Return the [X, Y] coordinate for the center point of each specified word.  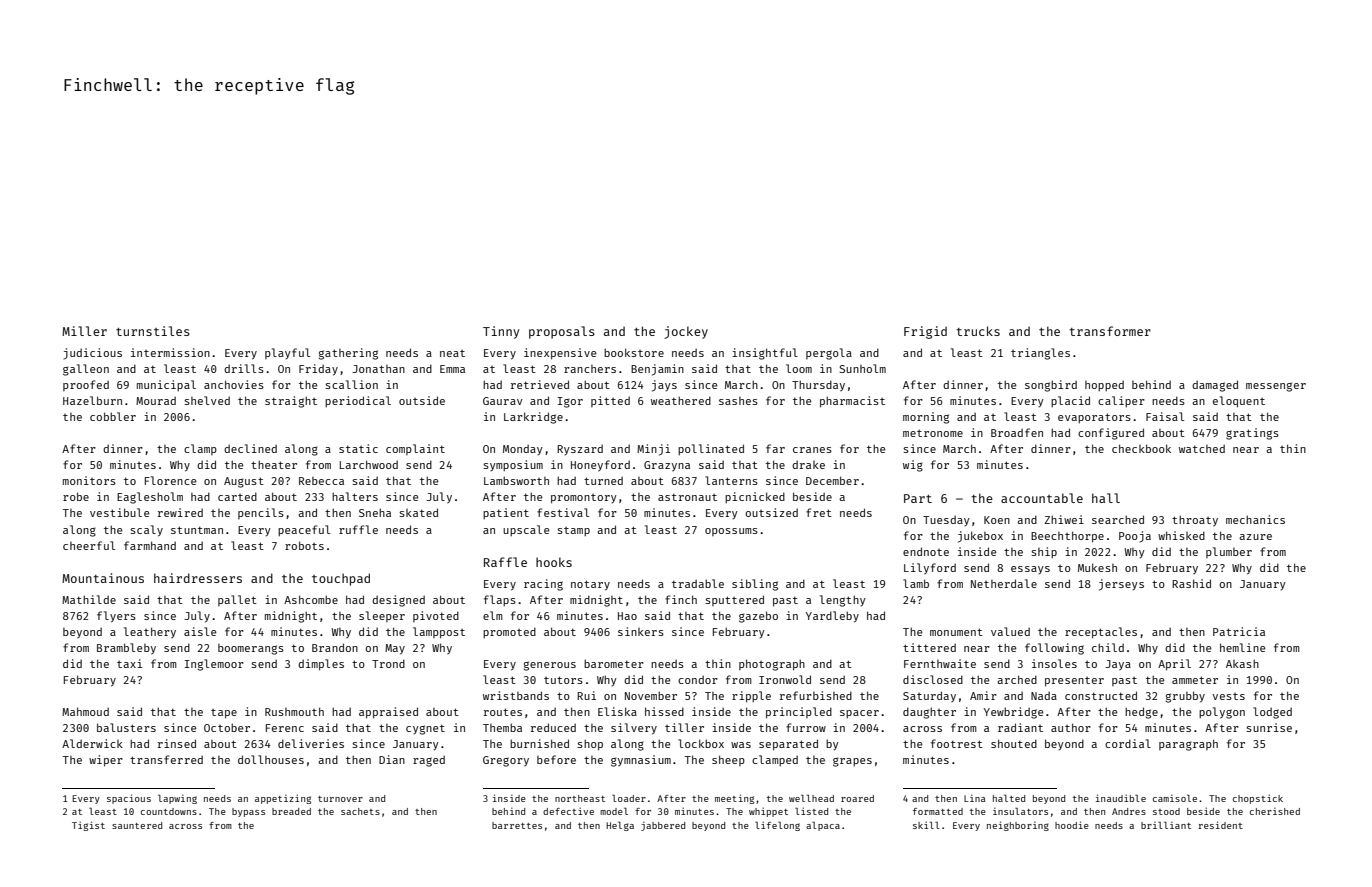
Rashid [1191, 583]
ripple [751, 697]
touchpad [341, 579]
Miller [84, 331]
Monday [523, 450]
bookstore [634, 352]
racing [543, 585]
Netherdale [1004, 583]
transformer [1110, 331]
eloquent [1239, 402]
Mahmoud [85, 711]
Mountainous [103, 578]
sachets [360, 811]
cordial [1128, 743]
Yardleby [832, 617]
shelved [207, 400]
